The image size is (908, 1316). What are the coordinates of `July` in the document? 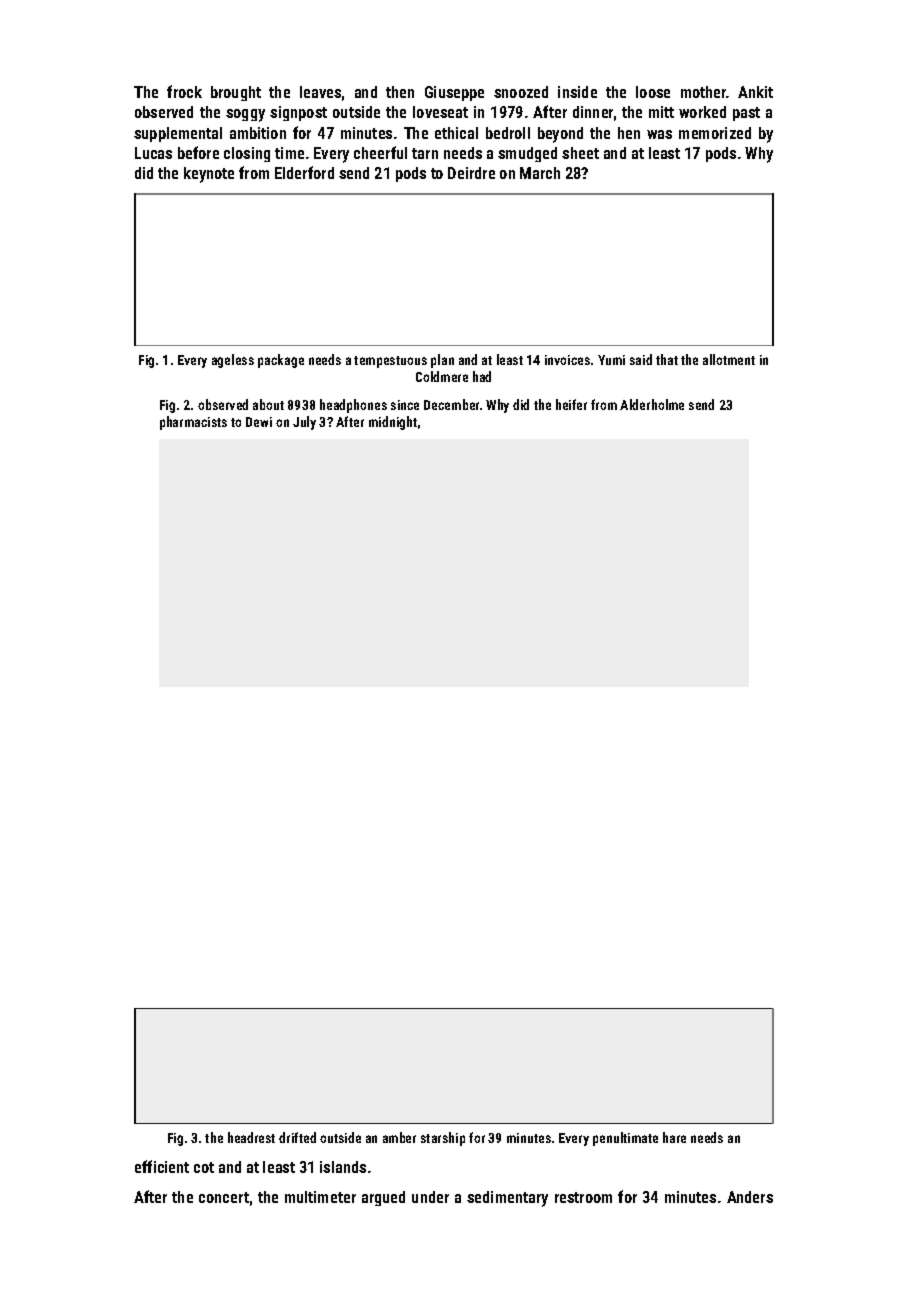 It's located at (304, 423).
